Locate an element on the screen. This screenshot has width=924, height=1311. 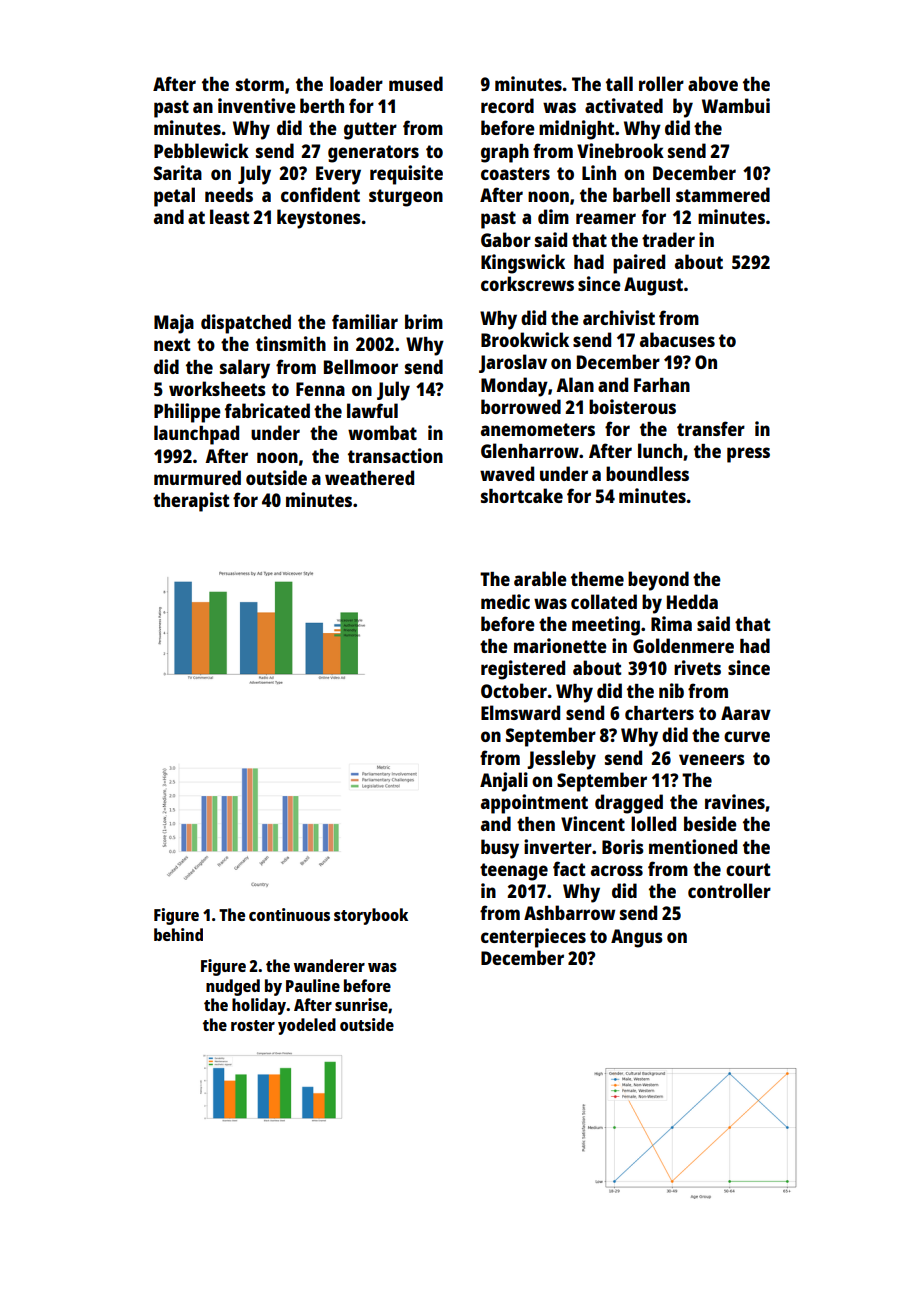
Wambui is located at coordinates (736, 105).
